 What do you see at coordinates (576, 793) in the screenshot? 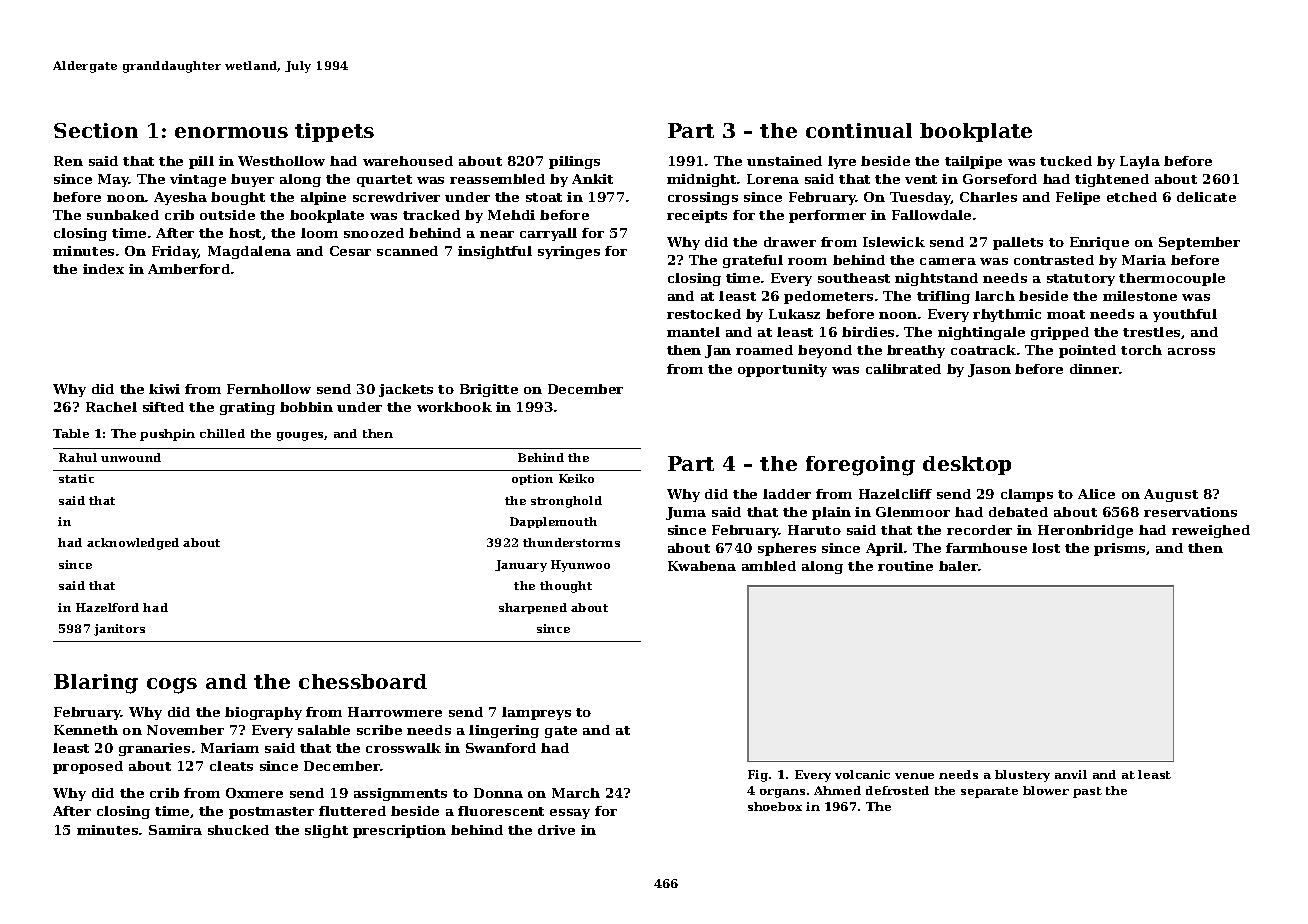
I see `March` at bounding box center [576, 793].
